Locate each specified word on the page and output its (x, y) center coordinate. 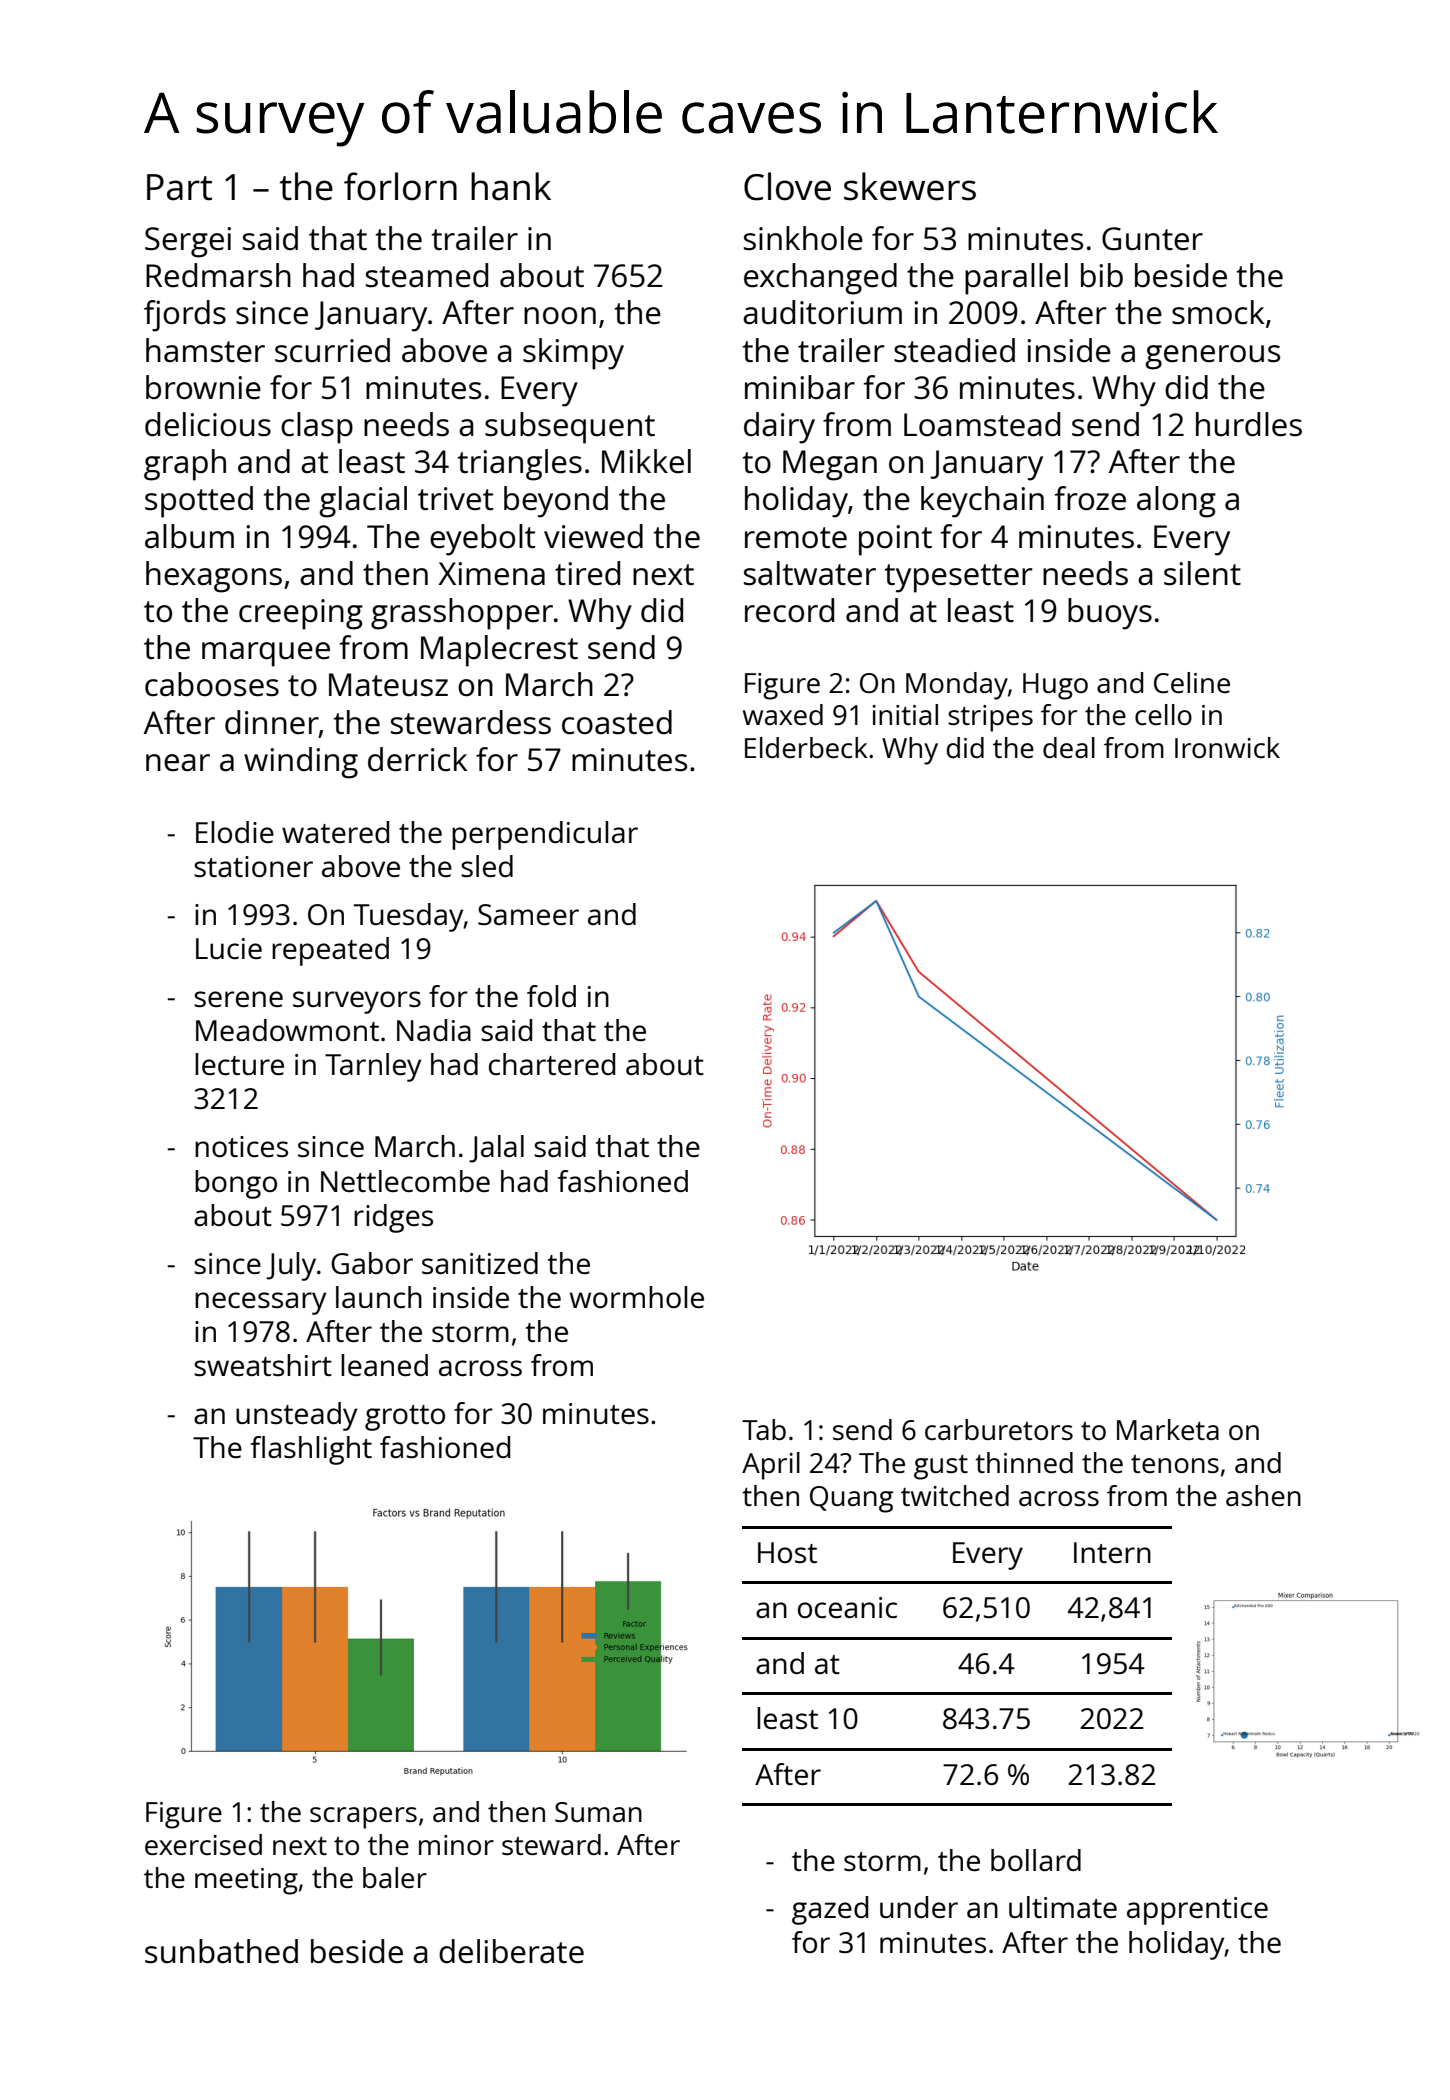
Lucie (229, 948)
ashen (1263, 1495)
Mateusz (388, 685)
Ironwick (1227, 747)
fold (551, 996)
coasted (617, 722)
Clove (787, 186)
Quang (851, 1499)
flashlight (311, 1450)
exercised (203, 1844)
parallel (1016, 279)
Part (179, 187)
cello (1163, 714)
